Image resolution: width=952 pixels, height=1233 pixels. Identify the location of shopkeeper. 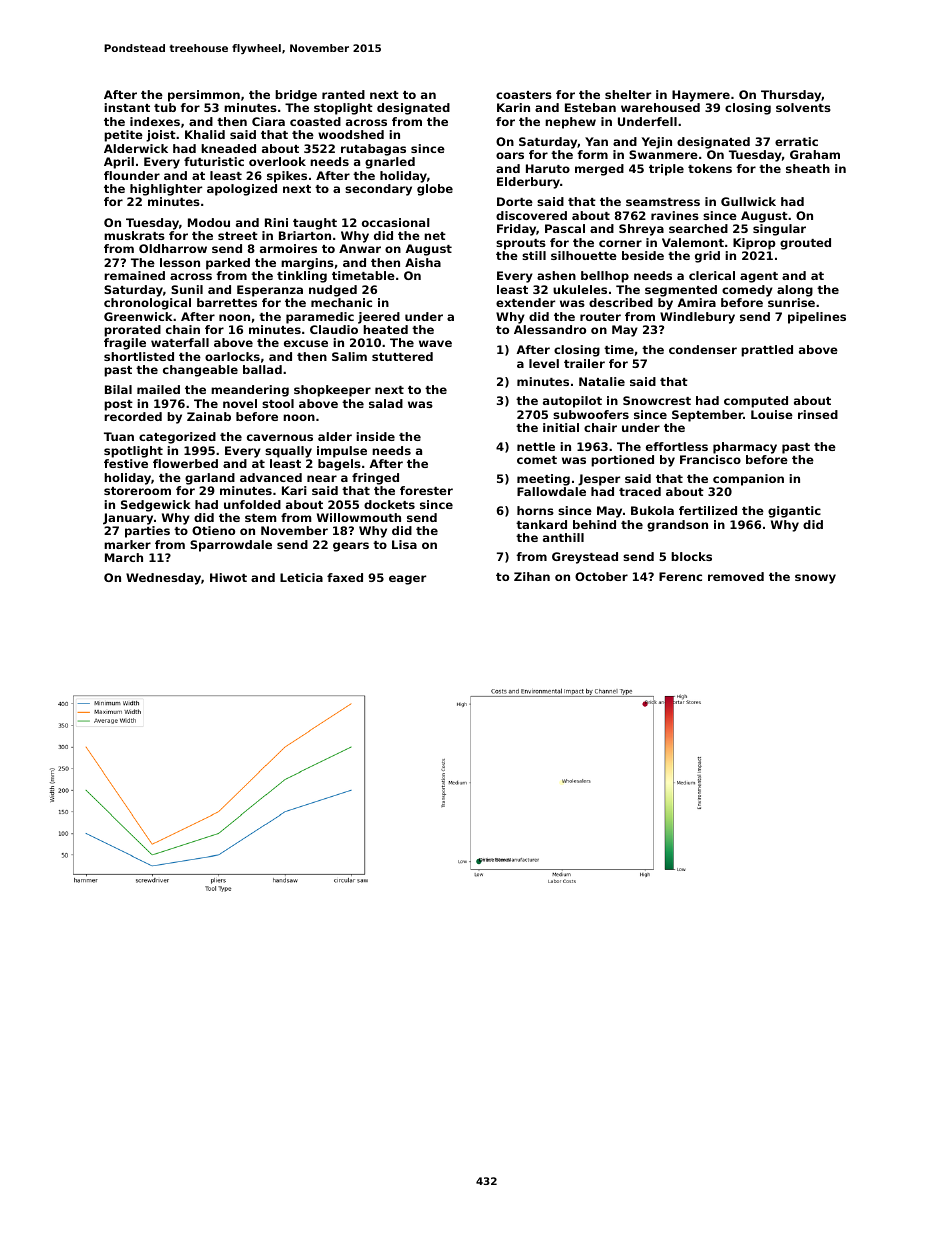
(332, 391).
